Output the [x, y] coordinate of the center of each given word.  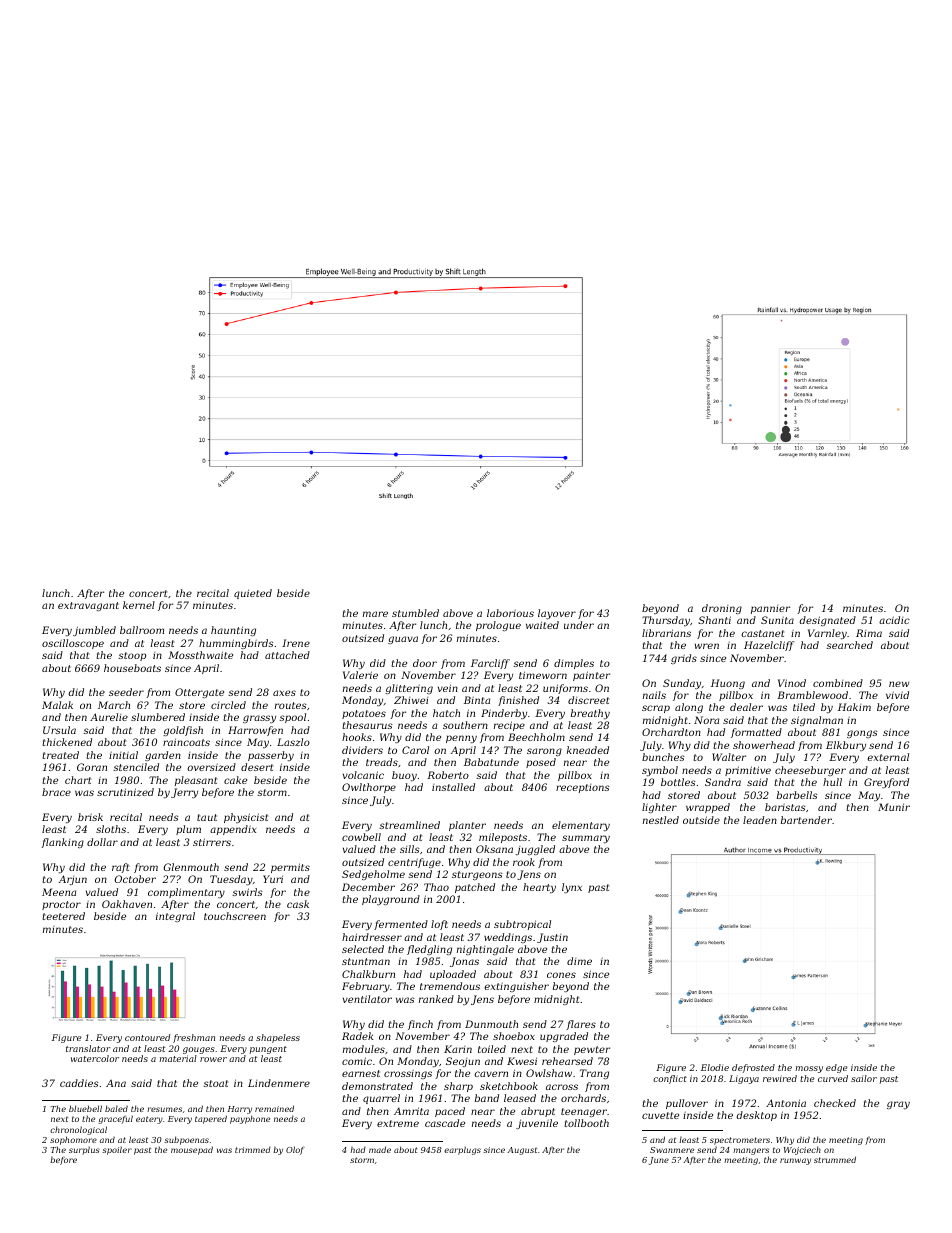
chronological [78, 1130]
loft [439, 925]
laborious [510, 613]
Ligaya [744, 1079]
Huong [728, 684]
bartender [806, 820]
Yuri [273, 879]
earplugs [462, 1151]
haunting [233, 631]
